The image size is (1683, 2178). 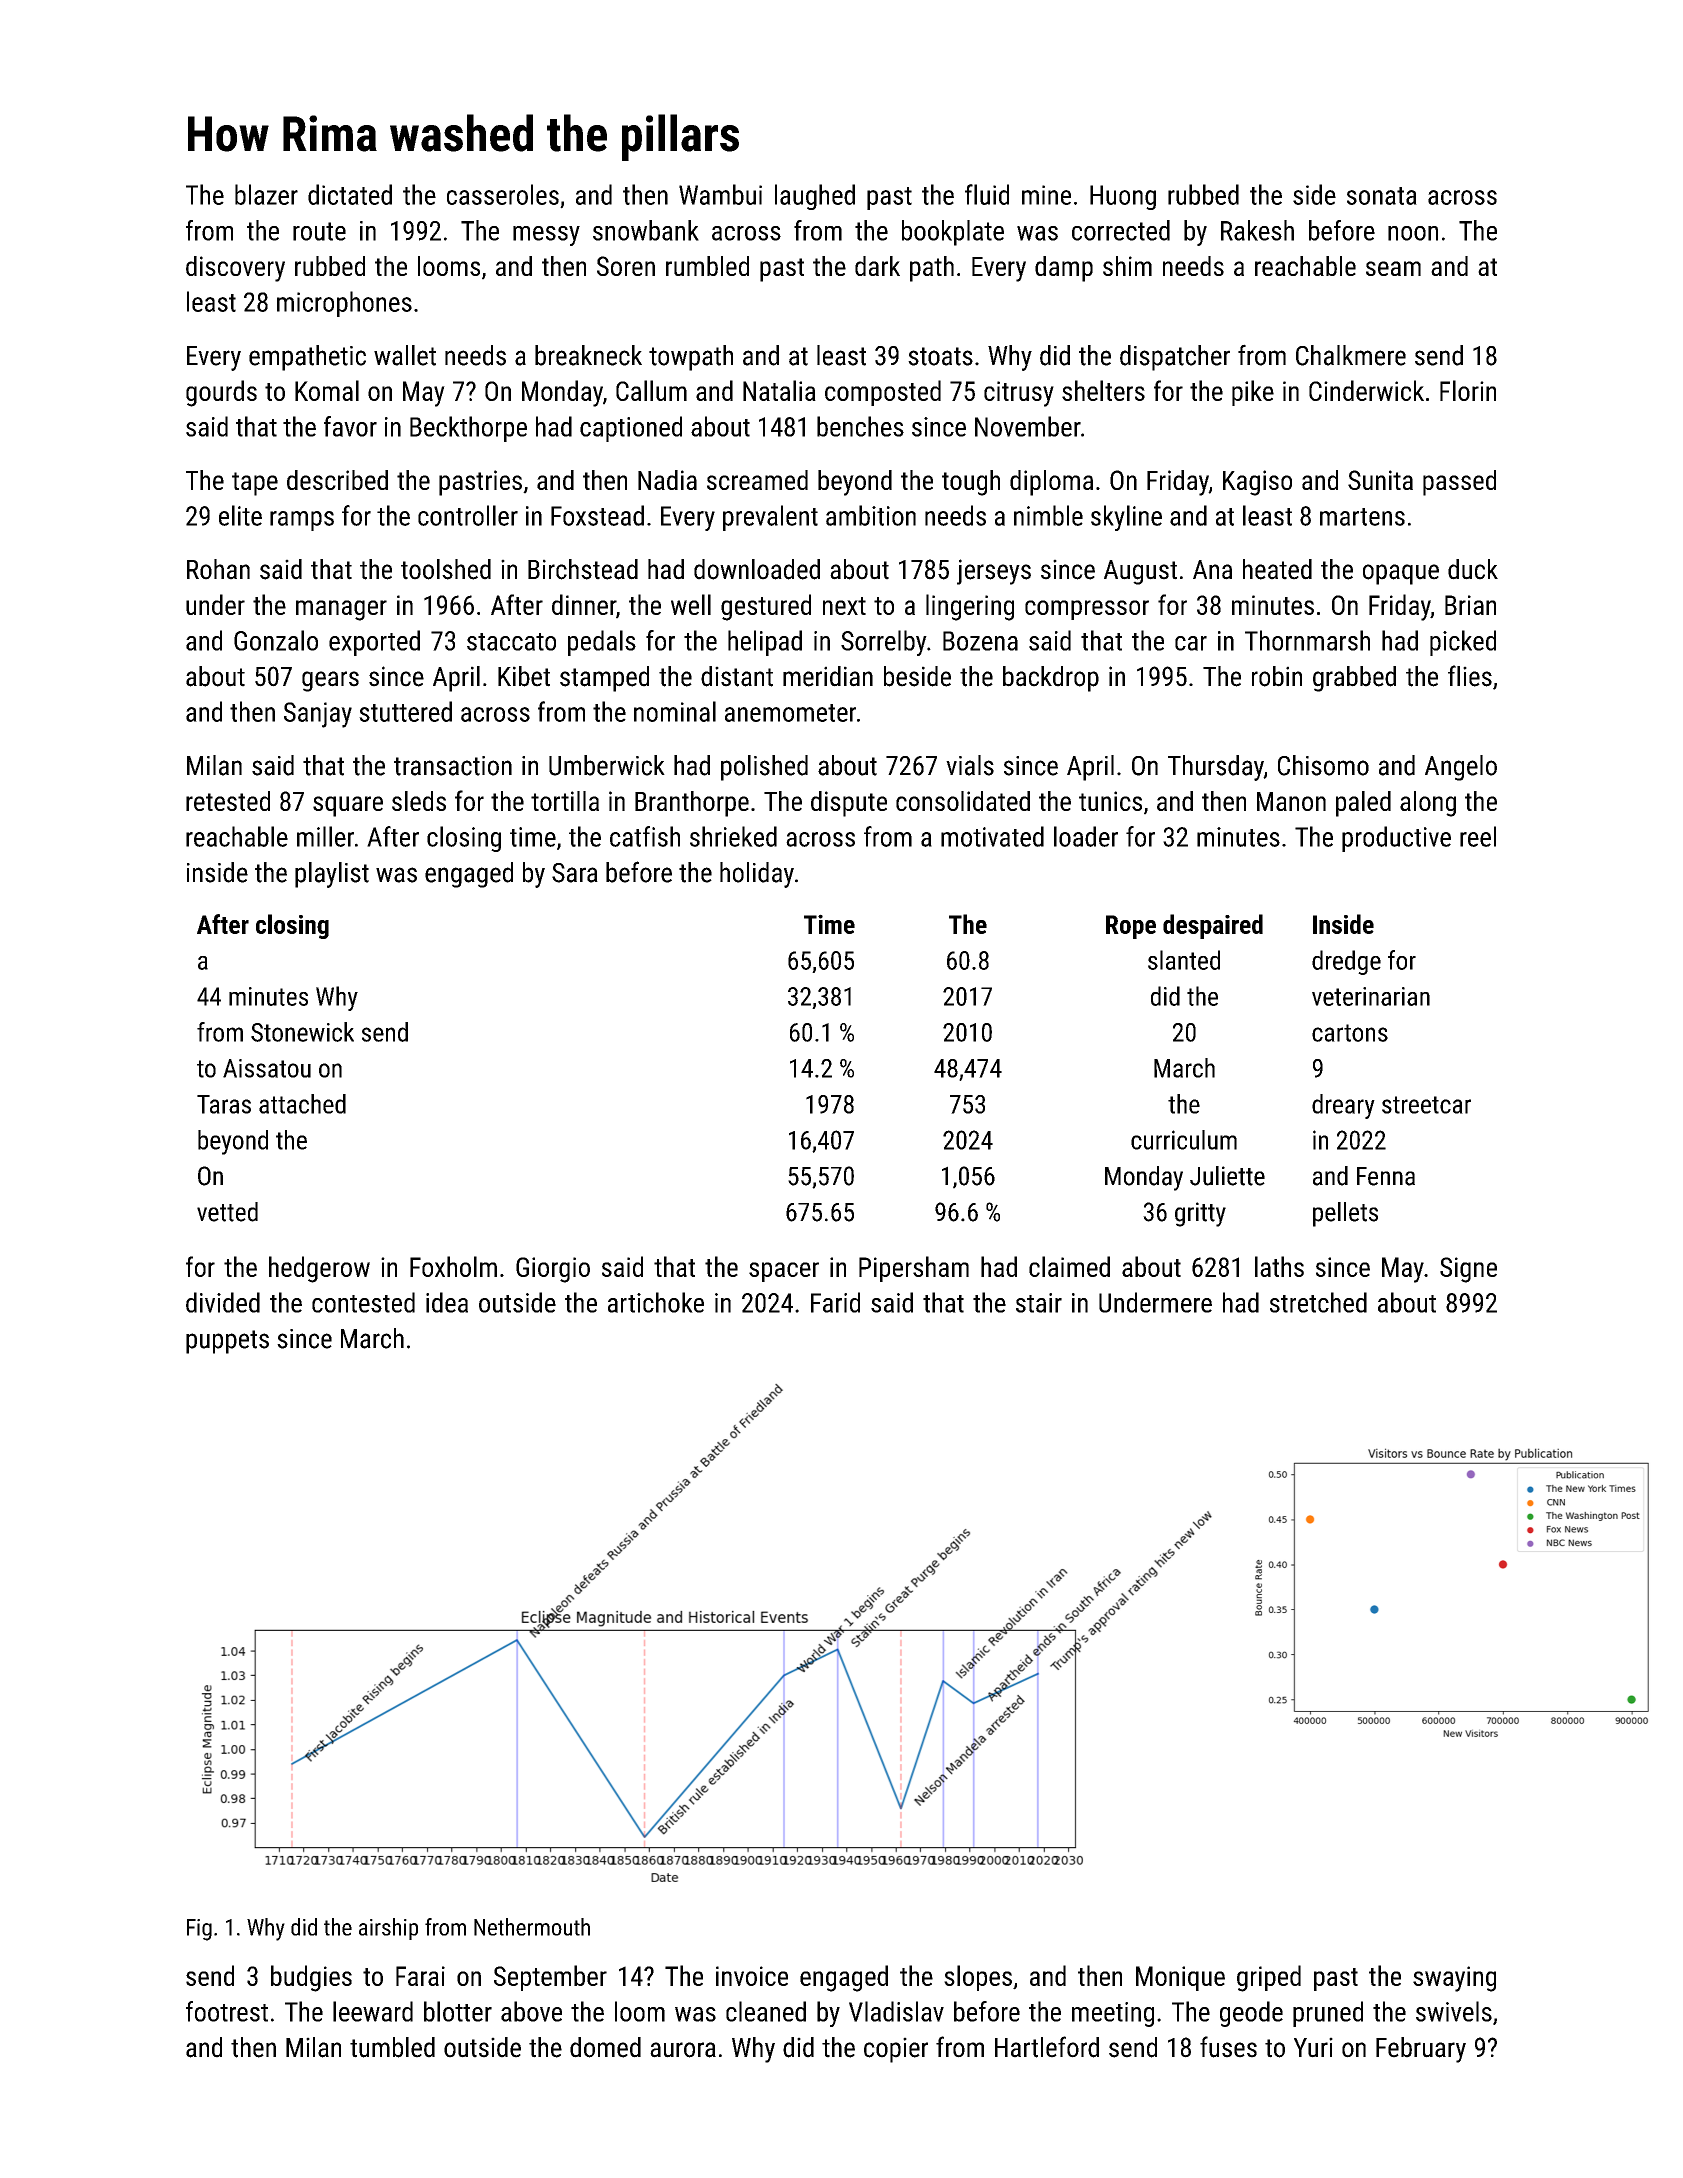 I want to click on dictated, so click(x=350, y=194).
